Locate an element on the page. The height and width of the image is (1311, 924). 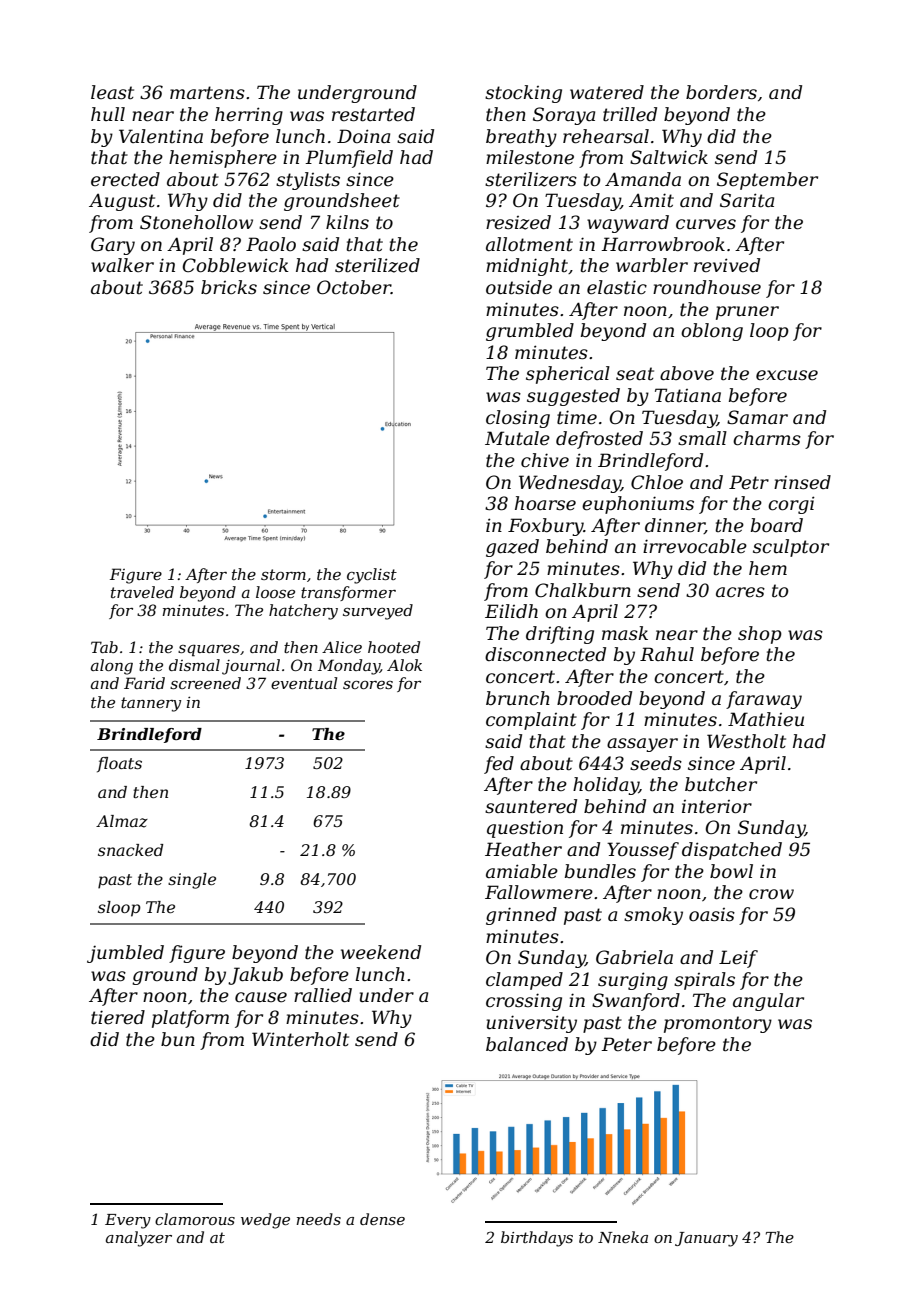
grinned is located at coordinates (521, 916).
